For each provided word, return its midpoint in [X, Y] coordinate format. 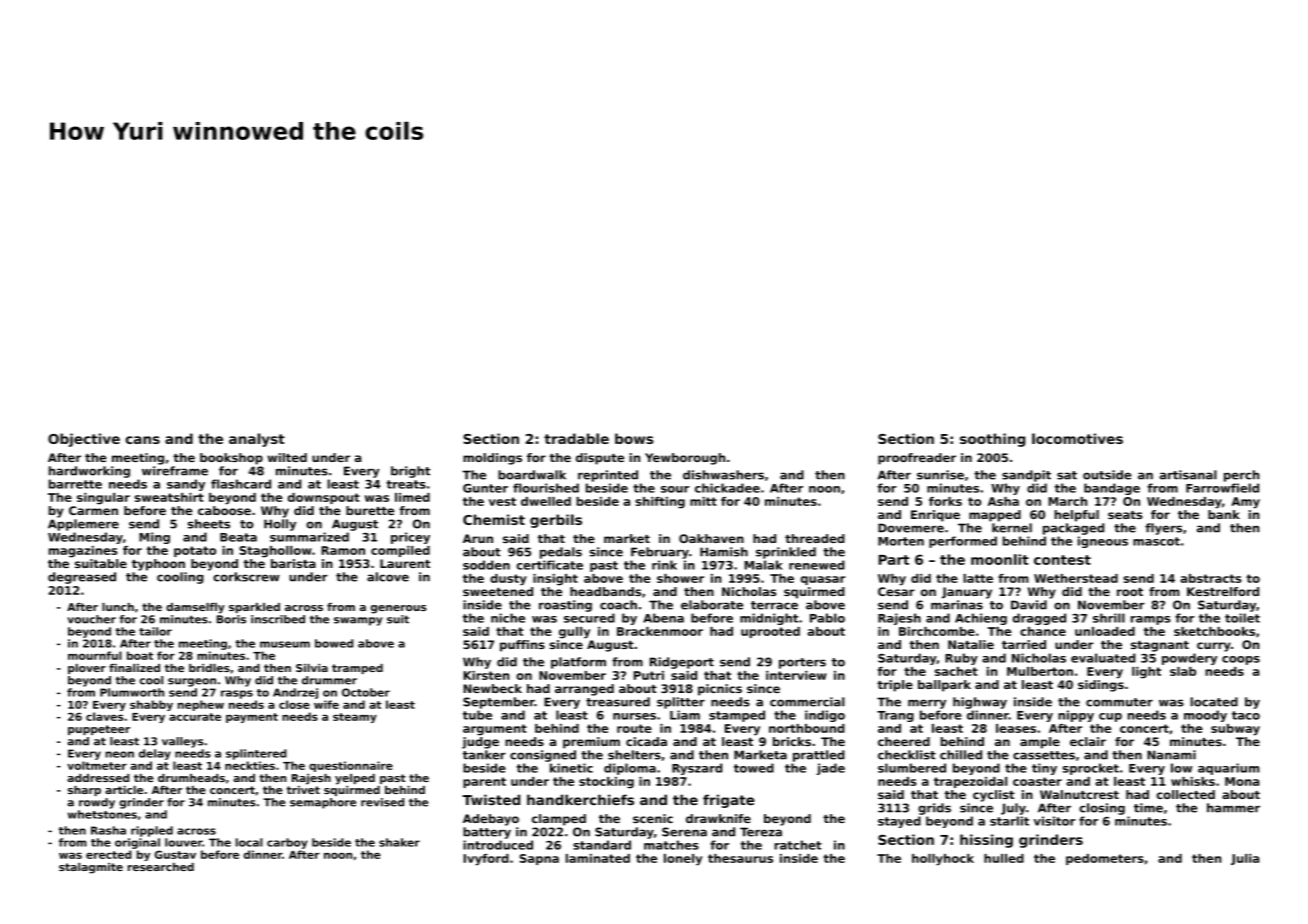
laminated [598, 858]
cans [143, 440]
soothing [992, 440]
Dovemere [911, 528]
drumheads [191, 778]
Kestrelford [1223, 591]
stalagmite [91, 868]
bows [634, 438]
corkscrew [246, 577]
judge [480, 743]
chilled [961, 755]
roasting [565, 606]
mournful [95, 655]
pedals [561, 553]
